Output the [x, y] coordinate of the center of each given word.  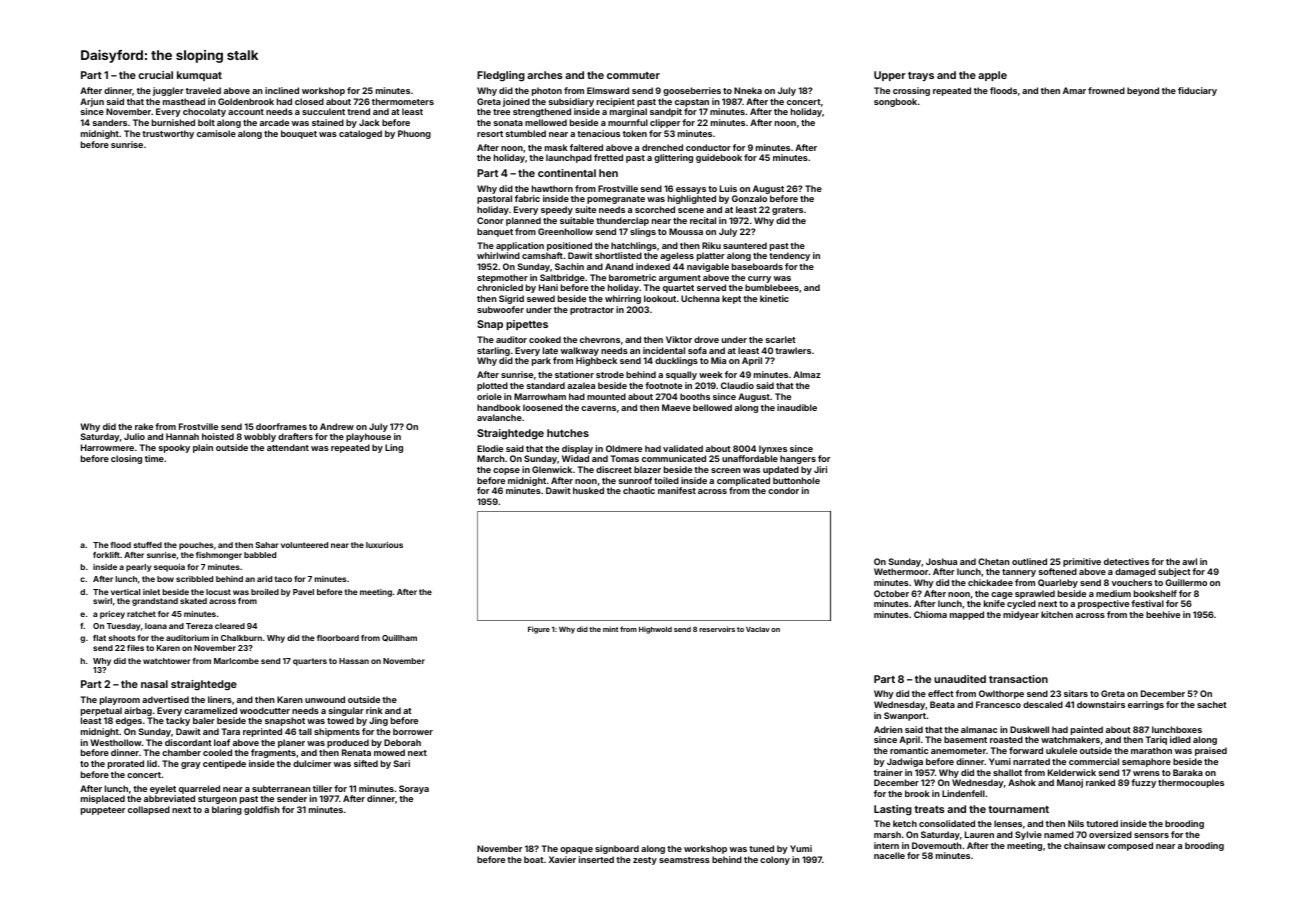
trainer [888, 772]
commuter [633, 75]
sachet [1212, 704]
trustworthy [168, 134]
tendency [789, 256]
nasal [154, 684]
